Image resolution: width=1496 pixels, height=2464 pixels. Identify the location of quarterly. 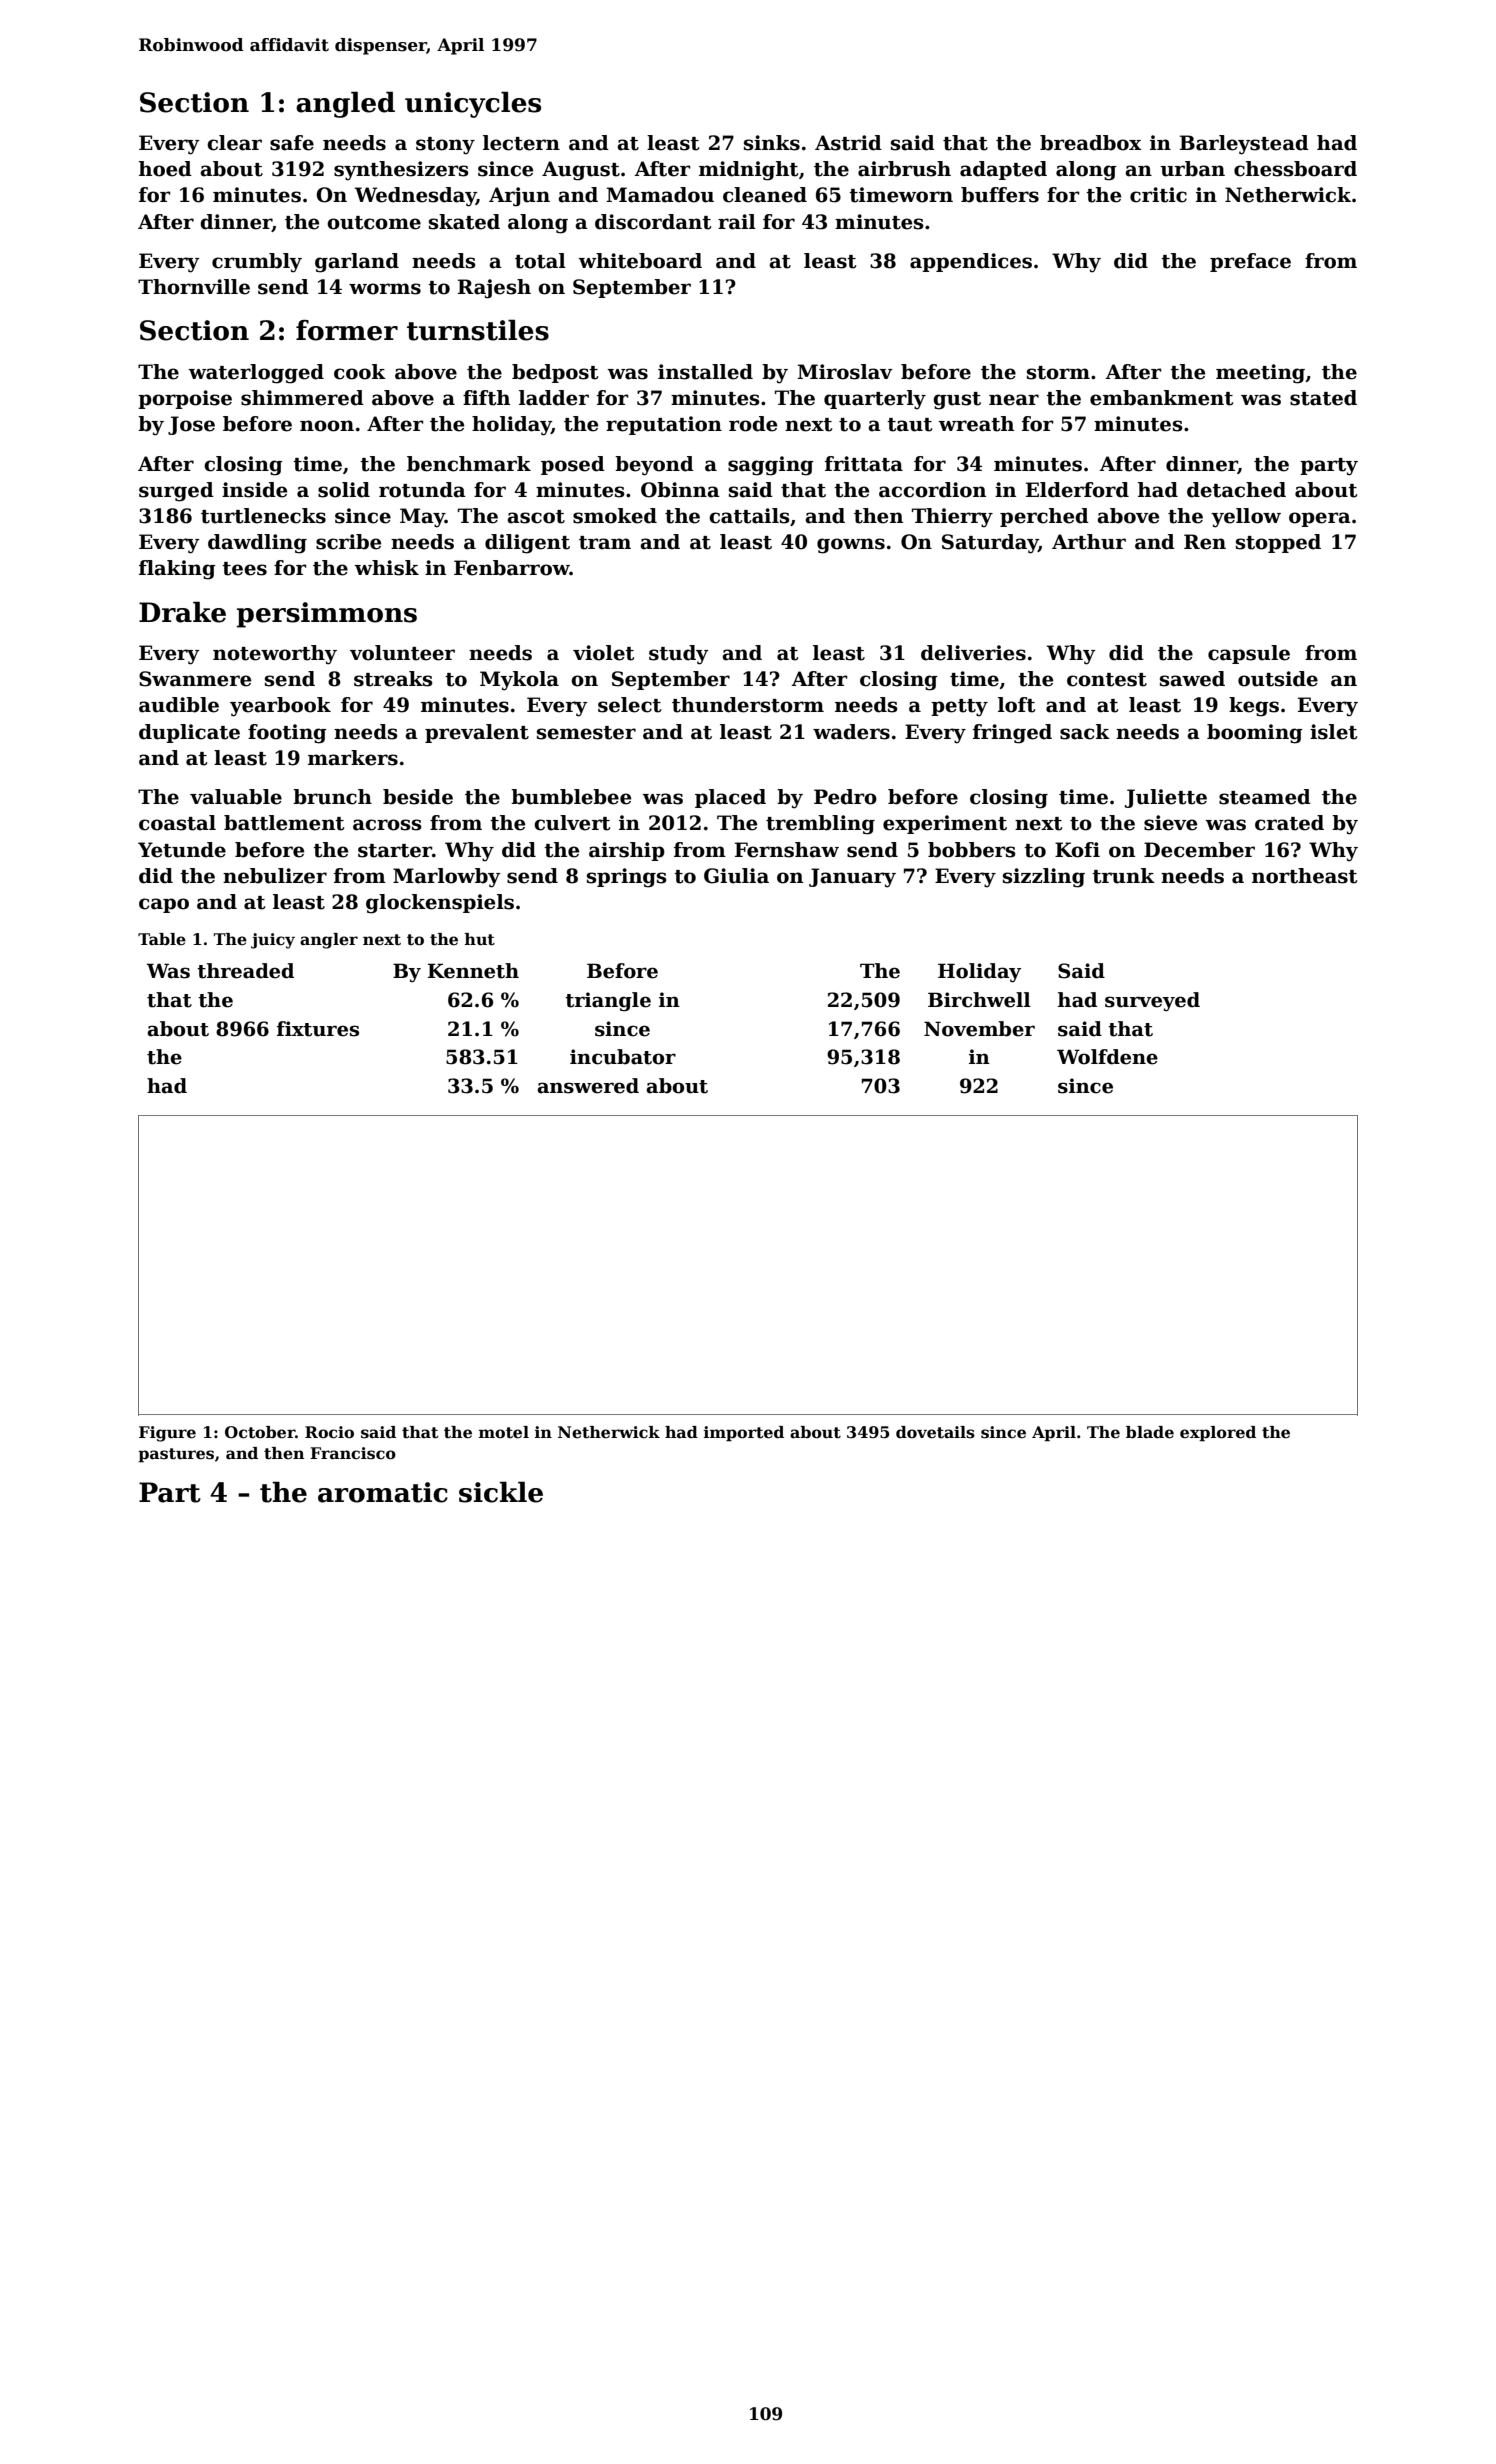
(875, 400).
